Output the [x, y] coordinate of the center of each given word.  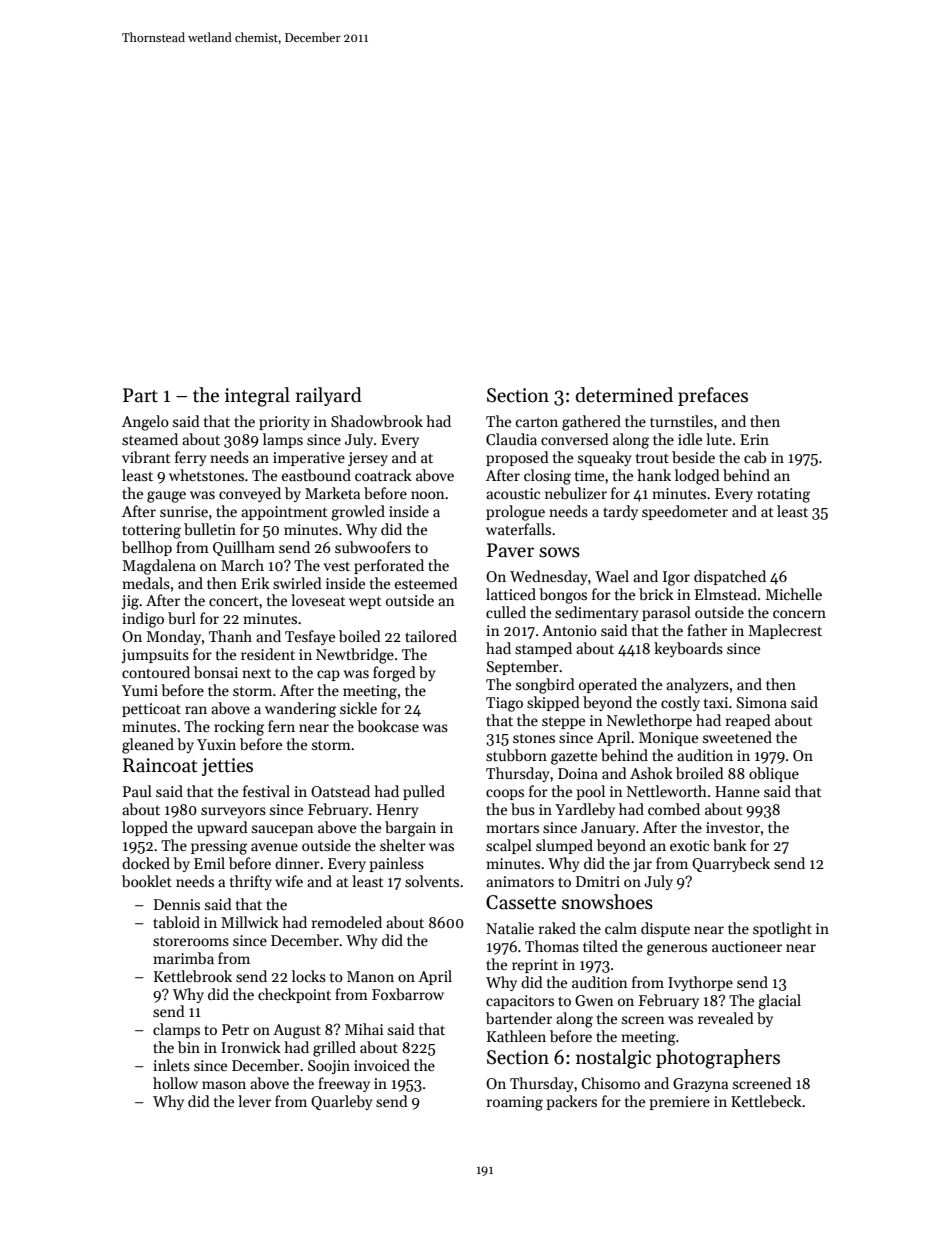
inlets [171, 1065]
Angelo [145, 423]
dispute [665, 929]
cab [755, 457]
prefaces [713, 396]
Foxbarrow [408, 994]
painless [396, 864]
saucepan [283, 830]
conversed [575, 439]
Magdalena [159, 567]
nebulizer [576, 493]
